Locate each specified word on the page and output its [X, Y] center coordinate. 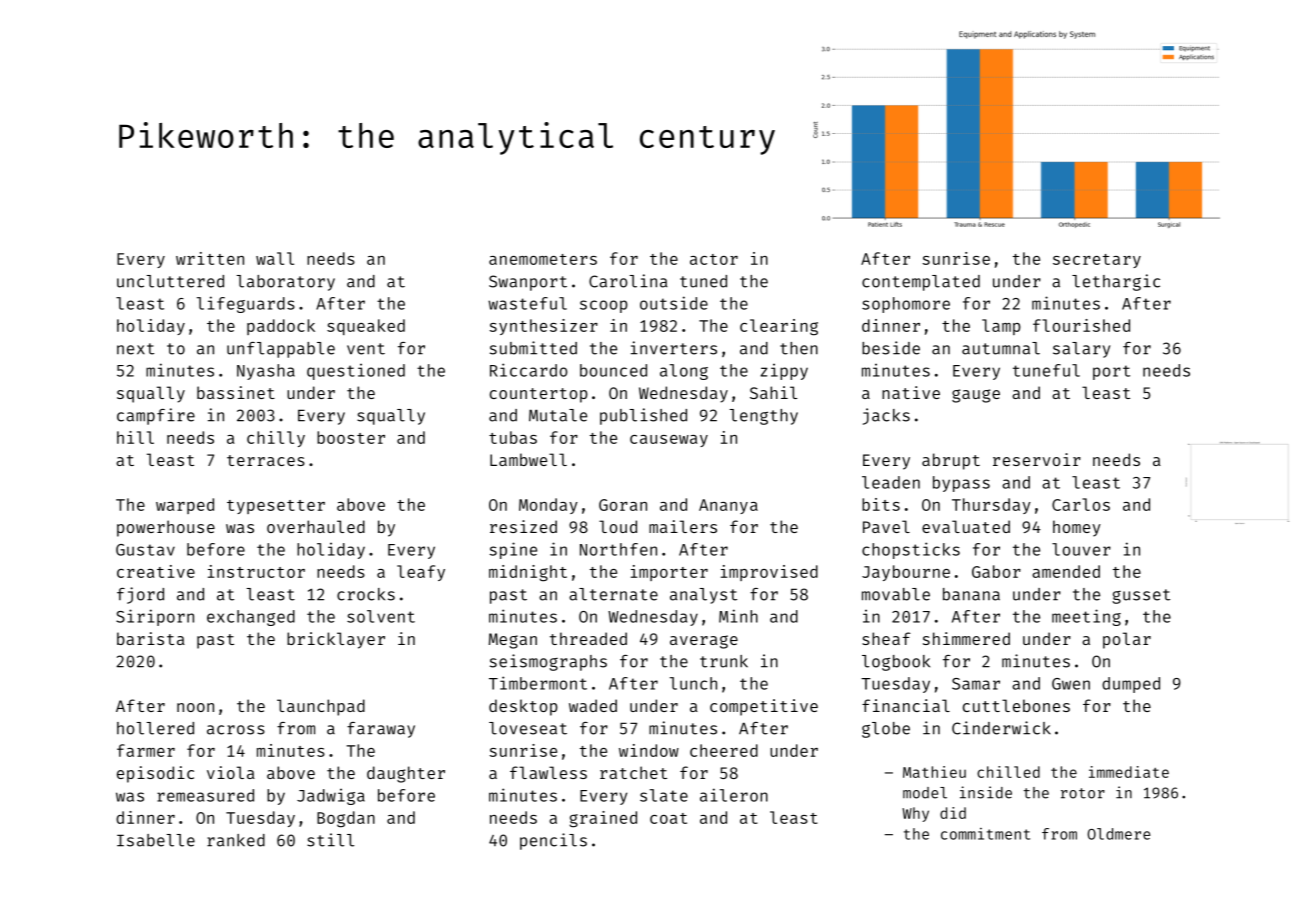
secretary [1097, 261]
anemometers [543, 259]
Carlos [1081, 504]
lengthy [763, 417]
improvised [769, 573]
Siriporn [155, 617]
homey [1077, 528]
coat [668, 818]
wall [275, 258]
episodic [155, 774]
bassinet [236, 392]
